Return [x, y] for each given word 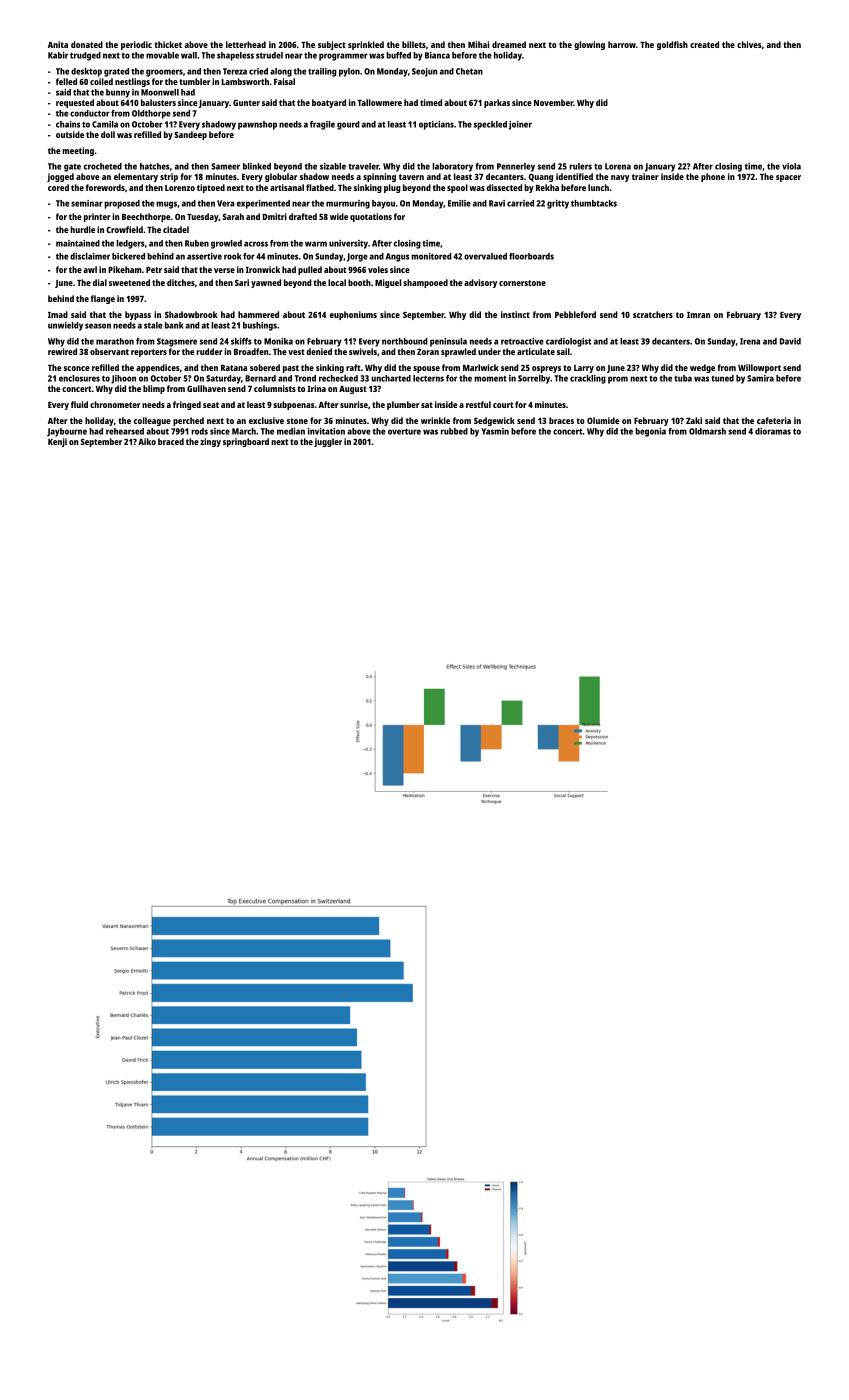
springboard [246, 442]
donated [87, 44]
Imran [698, 315]
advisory [480, 283]
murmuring [348, 204]
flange [103, 299]
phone [713, 177]
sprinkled [366, 45]
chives [749, 44]
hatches [155, 166]
